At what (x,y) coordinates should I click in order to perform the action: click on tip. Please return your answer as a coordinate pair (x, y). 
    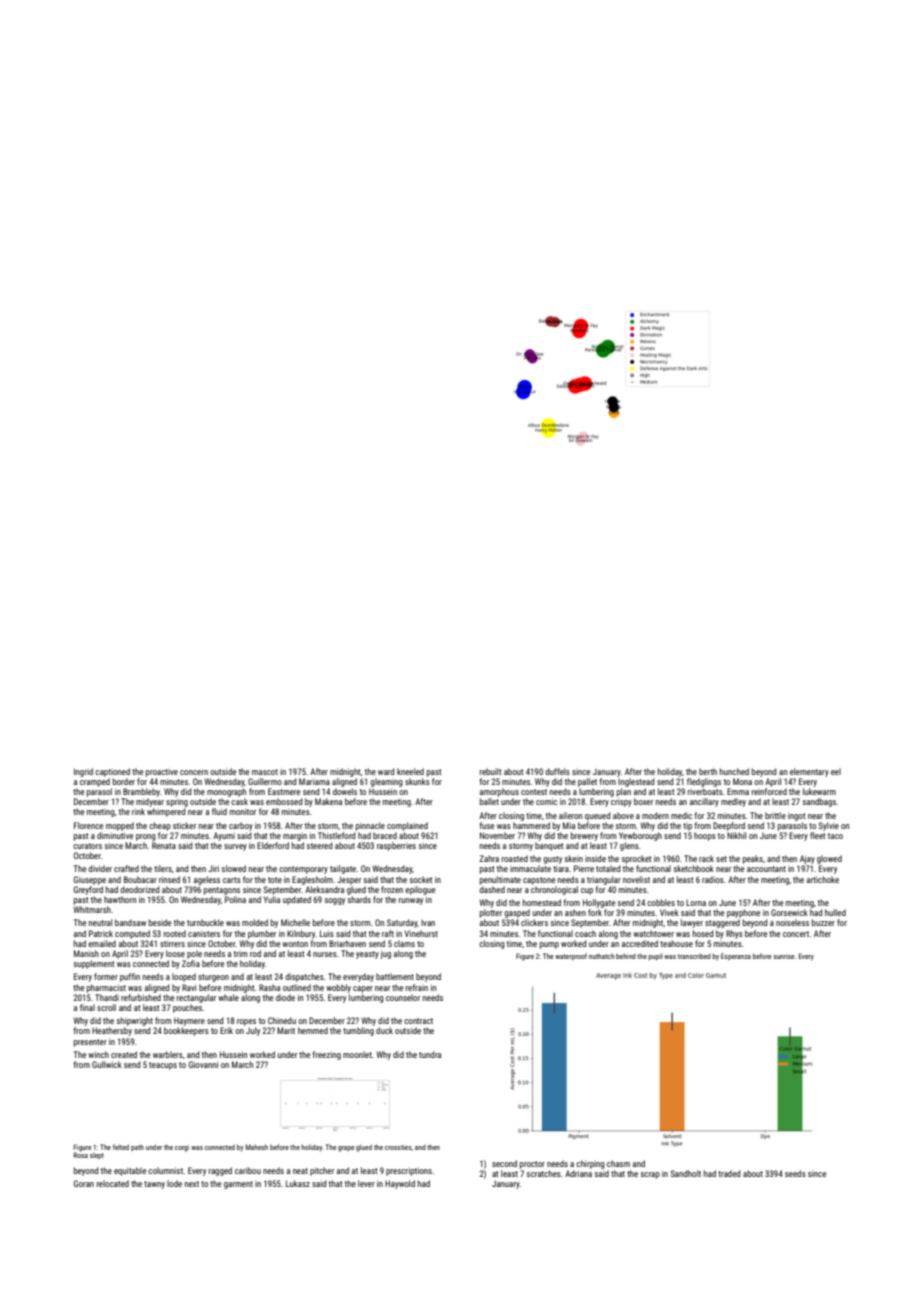
    Looking at the image, I should click on (687, 827).
